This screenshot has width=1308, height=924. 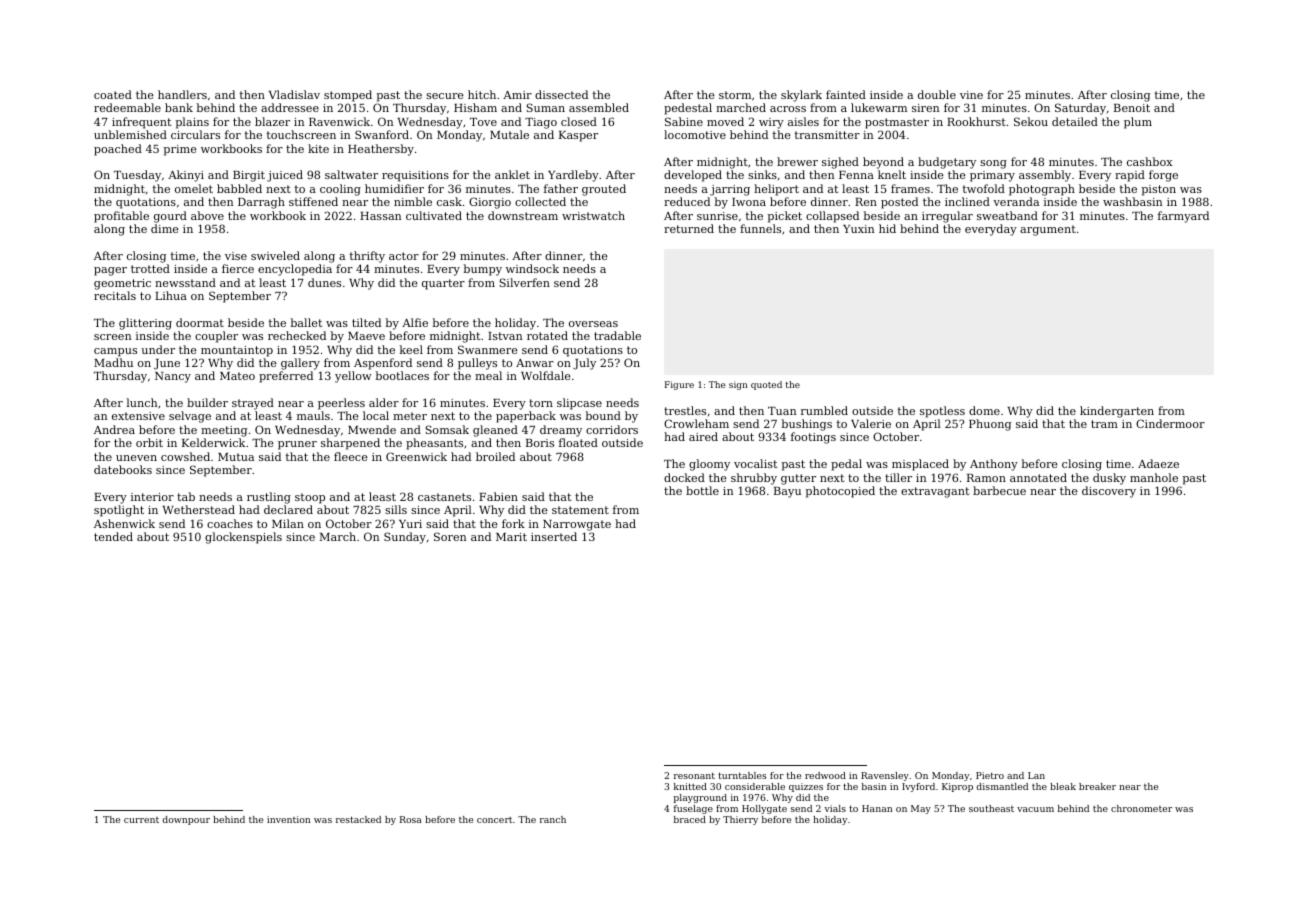 I want to click on yellow, so click(x=353, y=377).
